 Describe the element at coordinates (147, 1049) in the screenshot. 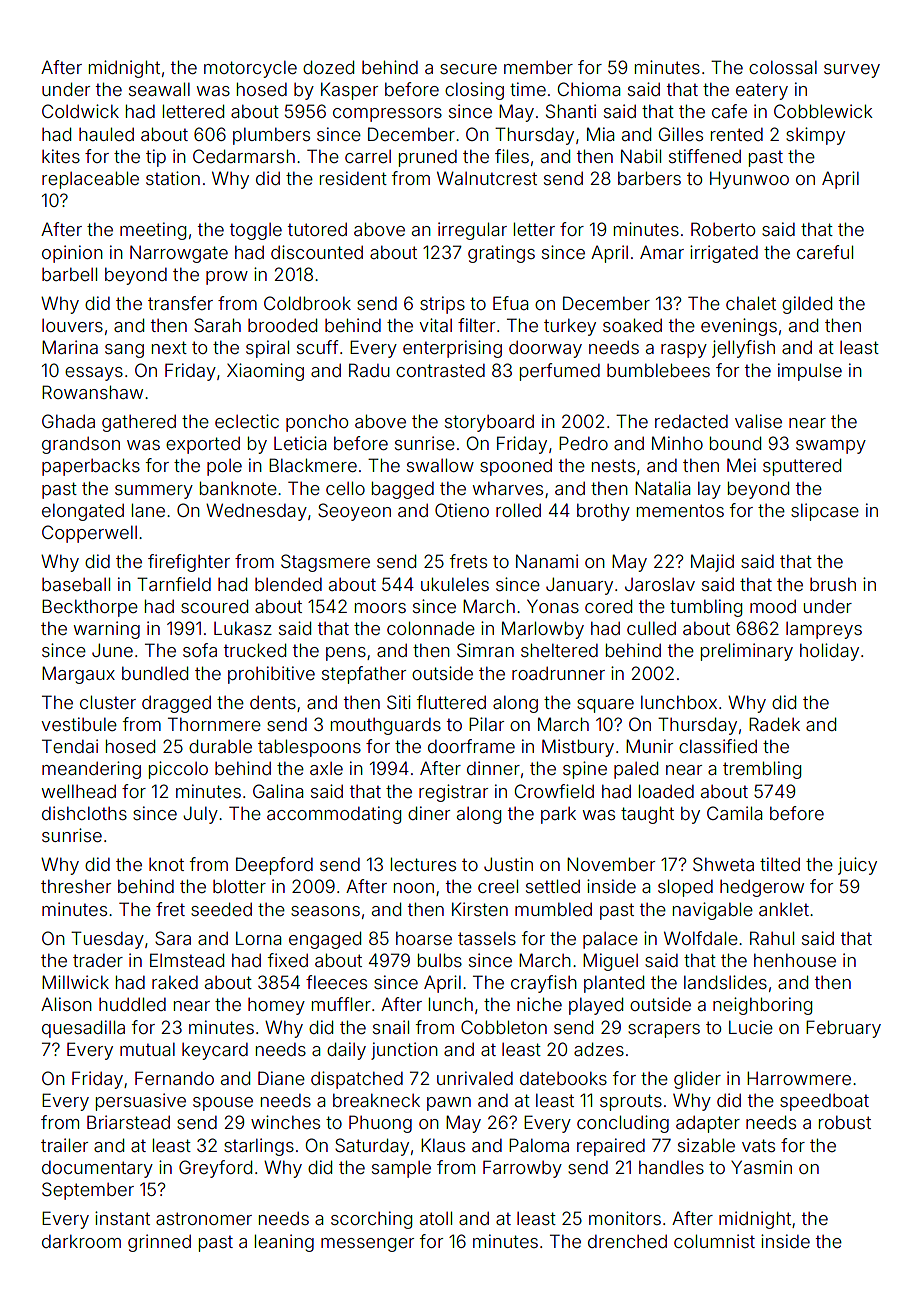

I see `mutual` at that location.
